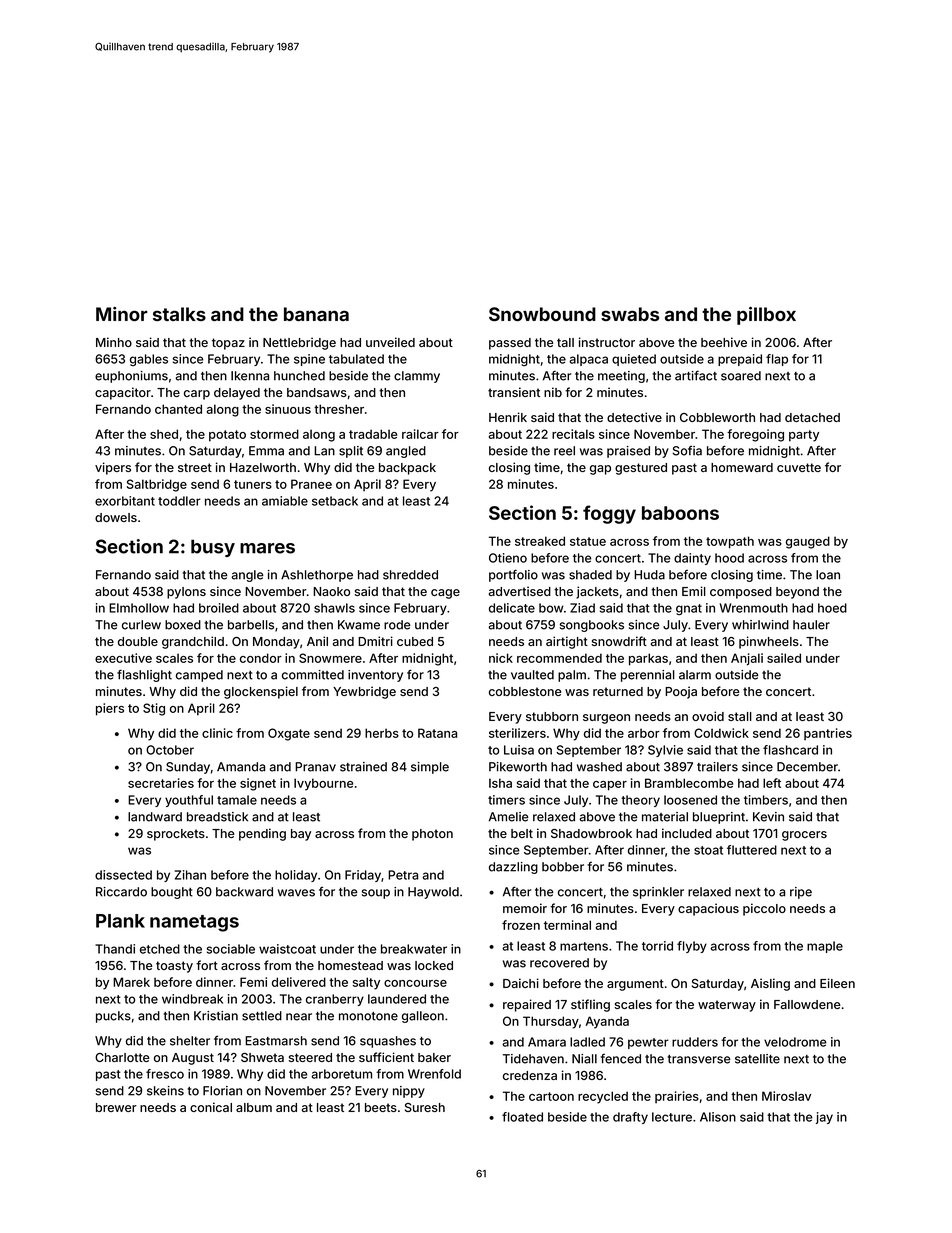  What do you see at coordinates (553, 392) in the screenshot?
I see `nib` at bounding box center [553, 392].
